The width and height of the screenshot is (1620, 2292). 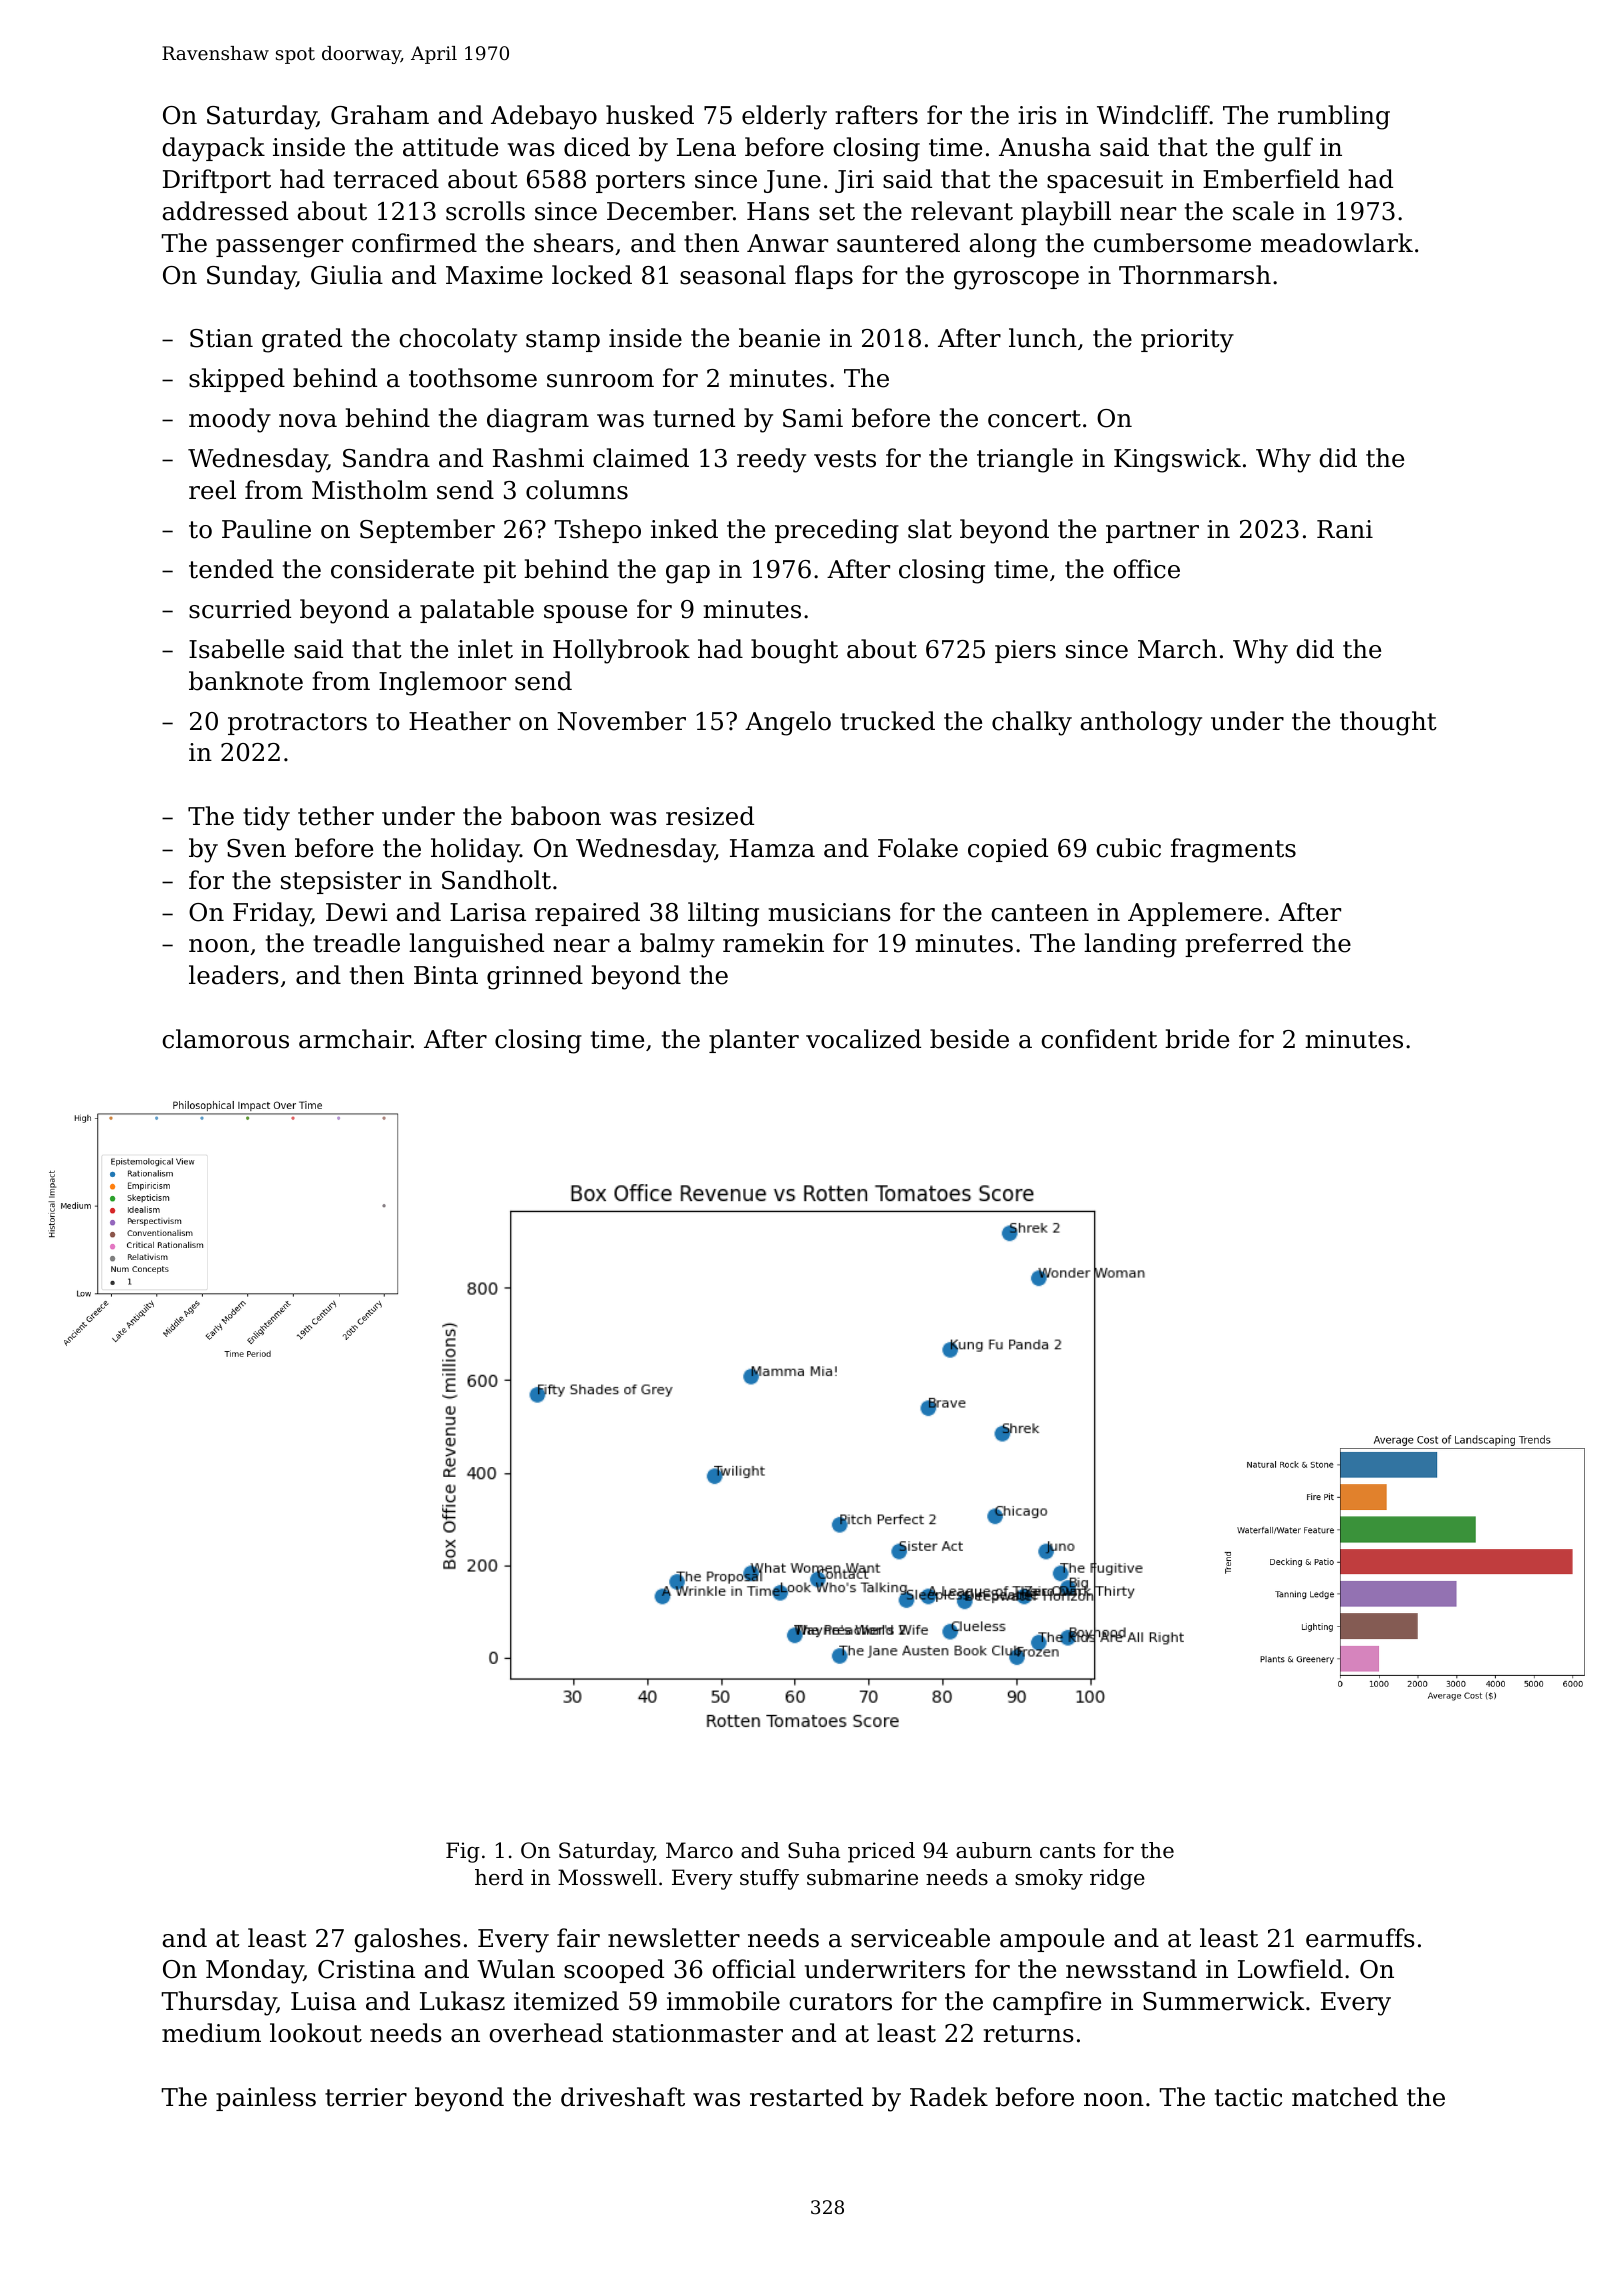 I want to click on painless, so click(x=266, y=2099).
